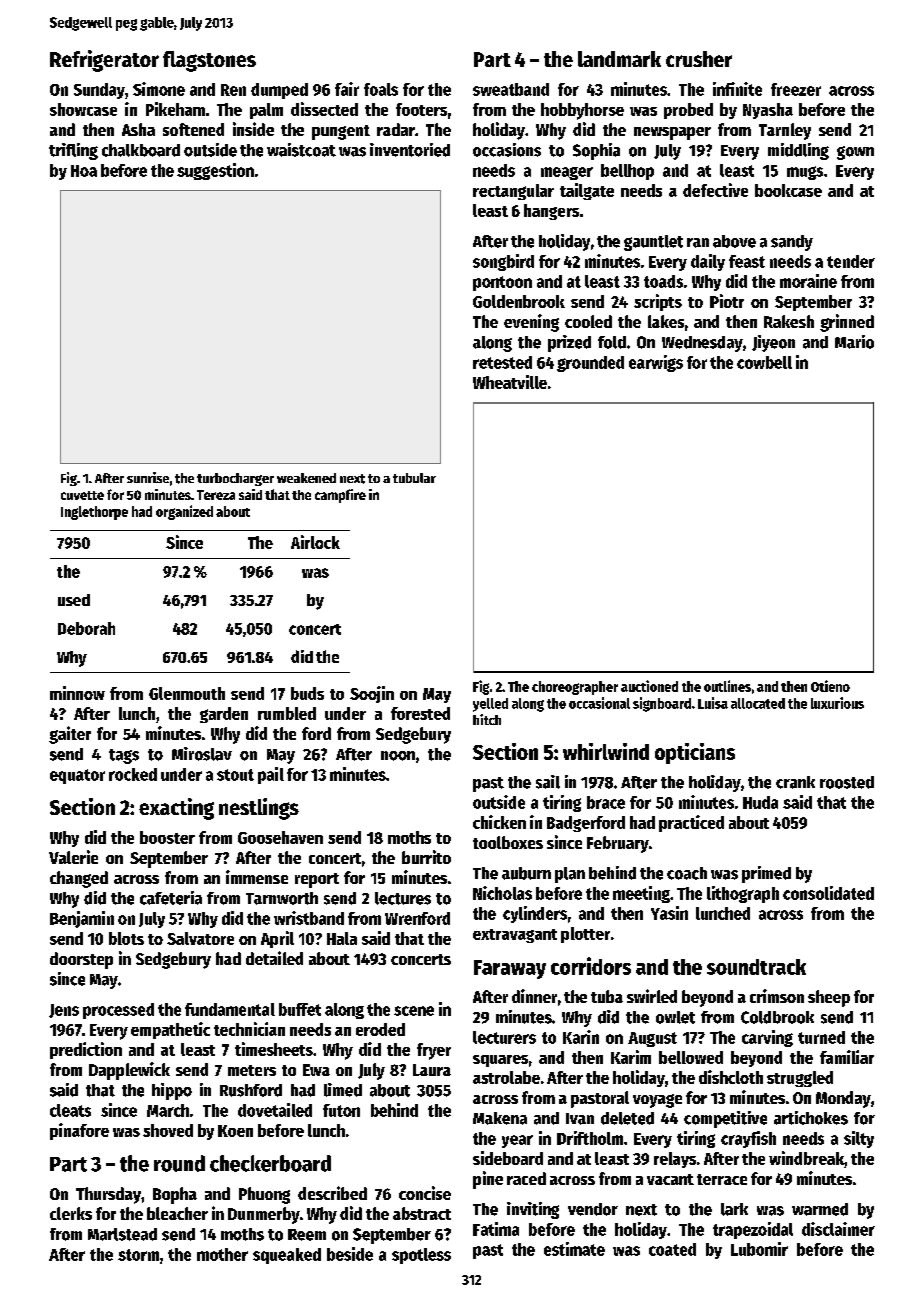 Image resolution: width=924 pixels, height=1308 pixels. What do you see at coordinates (672, 1249) in the image?
I see `coated` at bounding box center [672, 1249].
